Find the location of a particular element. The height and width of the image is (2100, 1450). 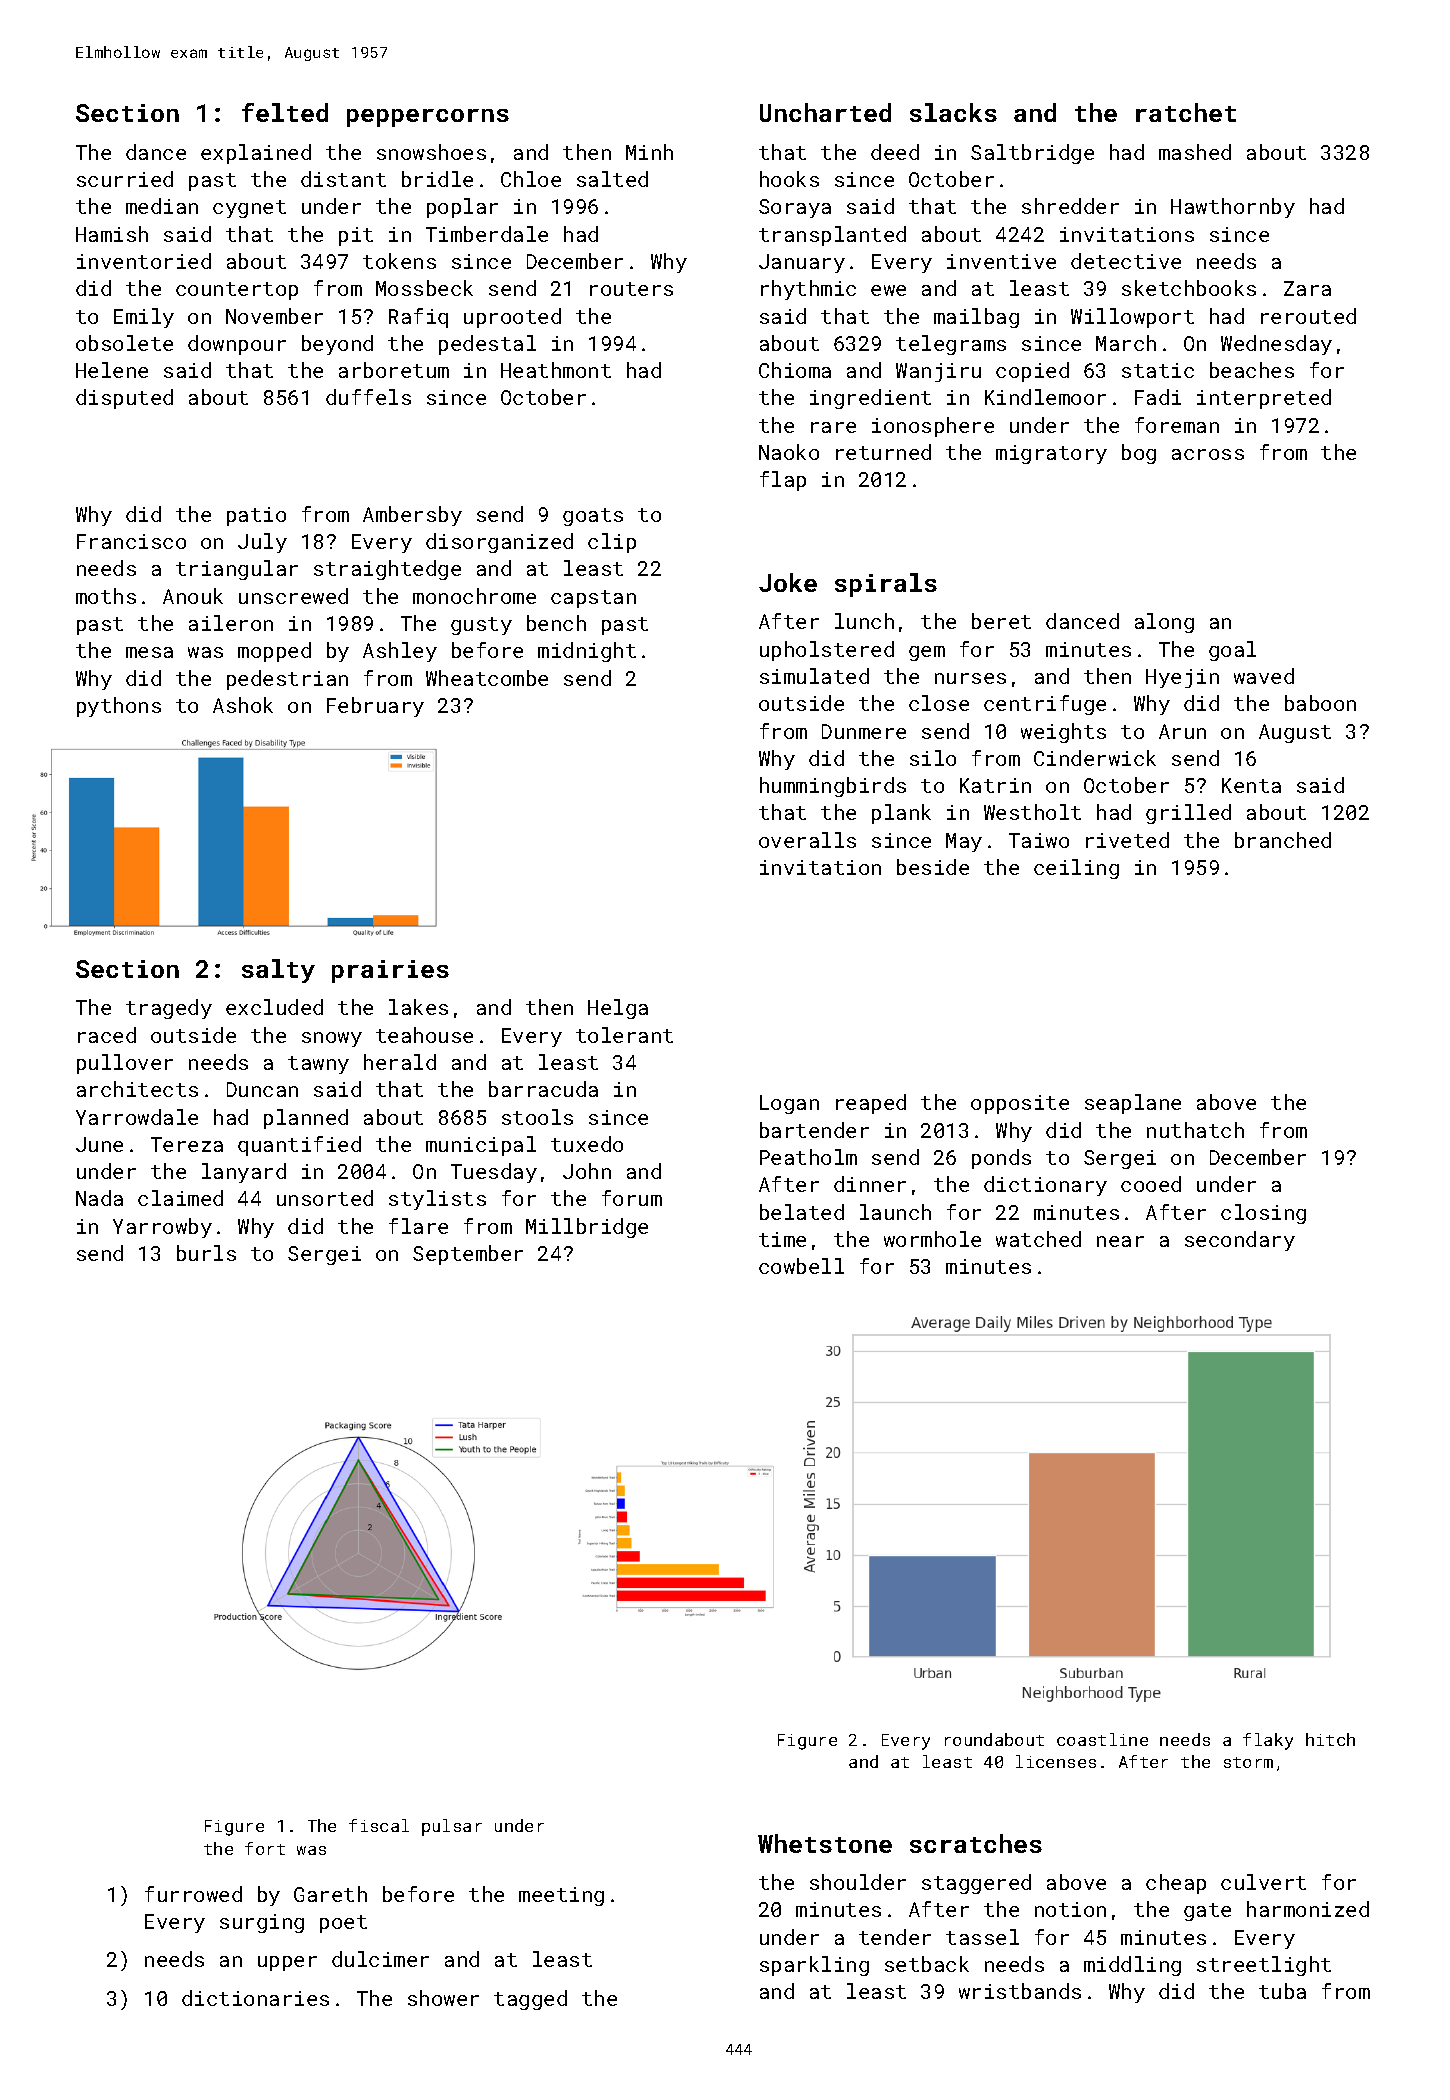

pulsar is located at coordinates (452, 1827).
